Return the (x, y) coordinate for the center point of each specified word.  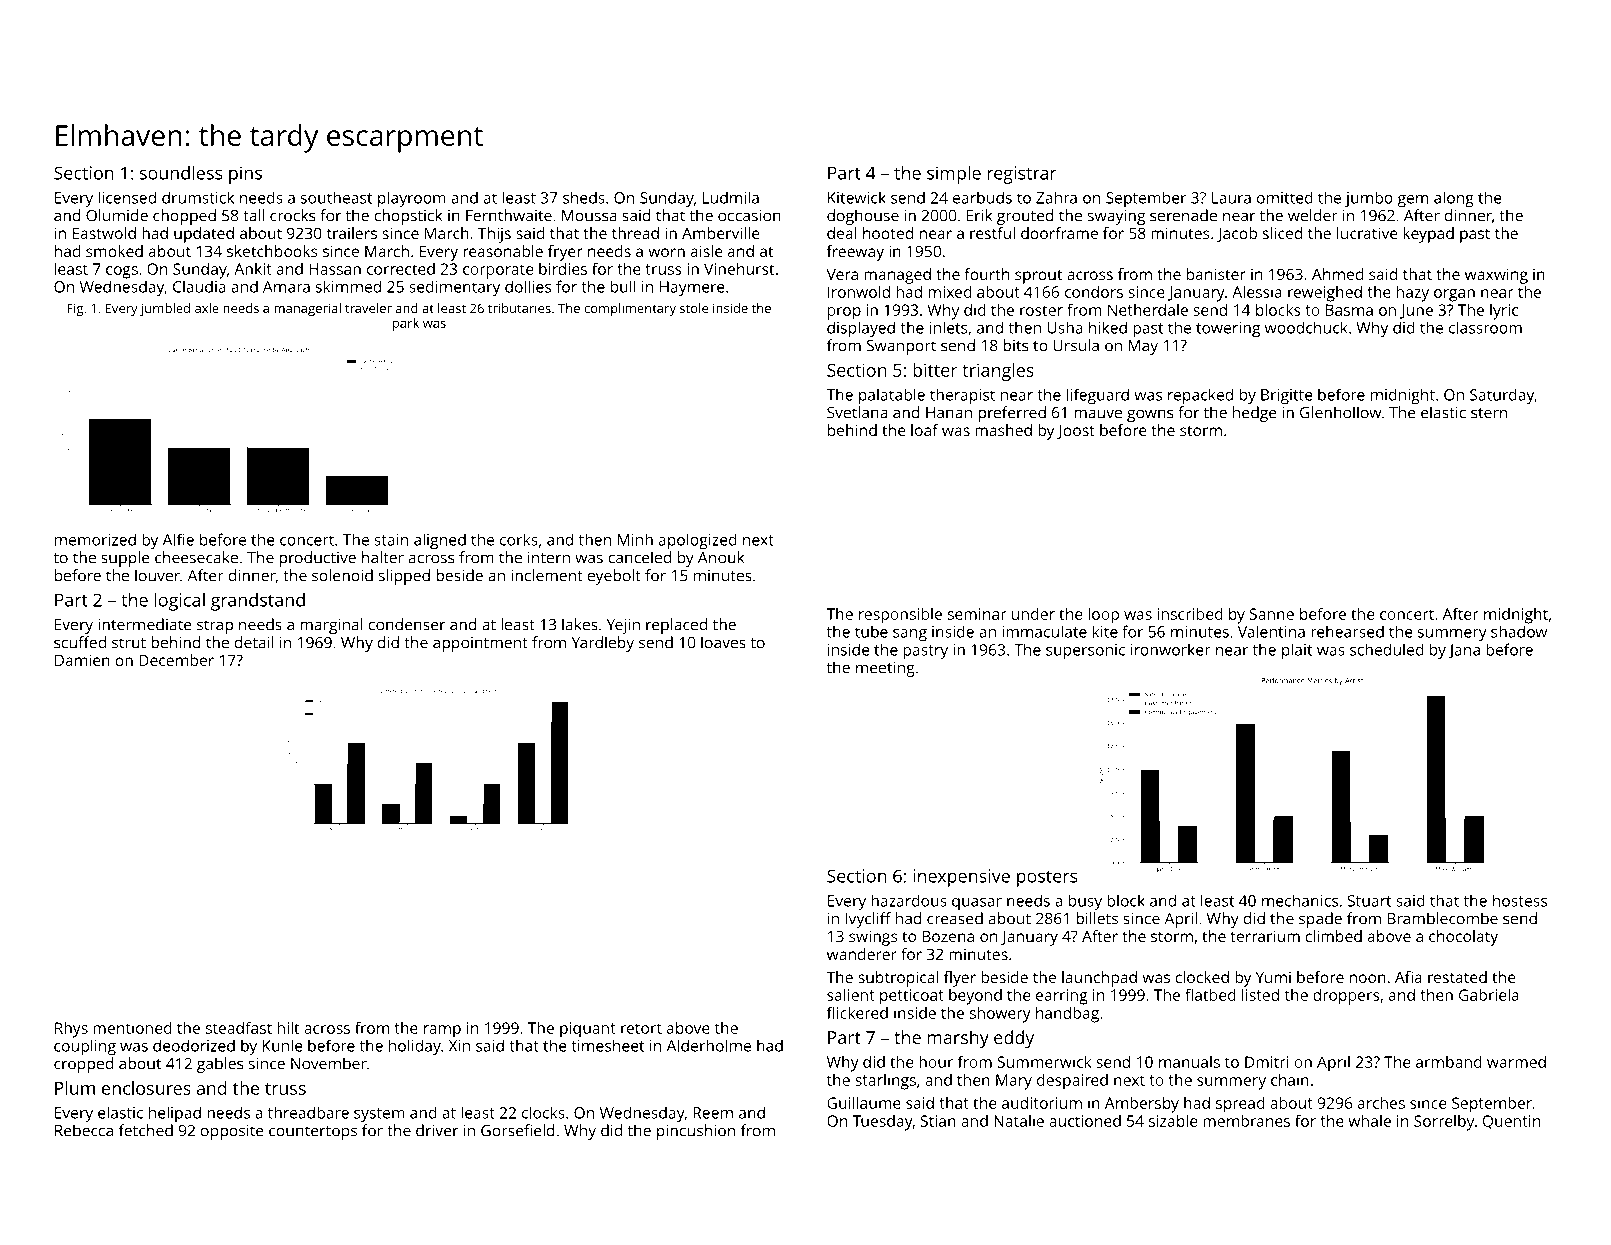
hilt (288, 1028)
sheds (584, 197)
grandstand (258, 602)
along (1454, 199)
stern (1489, 413)
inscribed (1190, 614)
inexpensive (961, 878)
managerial (307, 309)
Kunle (283, 1045)
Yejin (623, 626)
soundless (181, 173)
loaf (924, 430)
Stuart (1369, 901)
